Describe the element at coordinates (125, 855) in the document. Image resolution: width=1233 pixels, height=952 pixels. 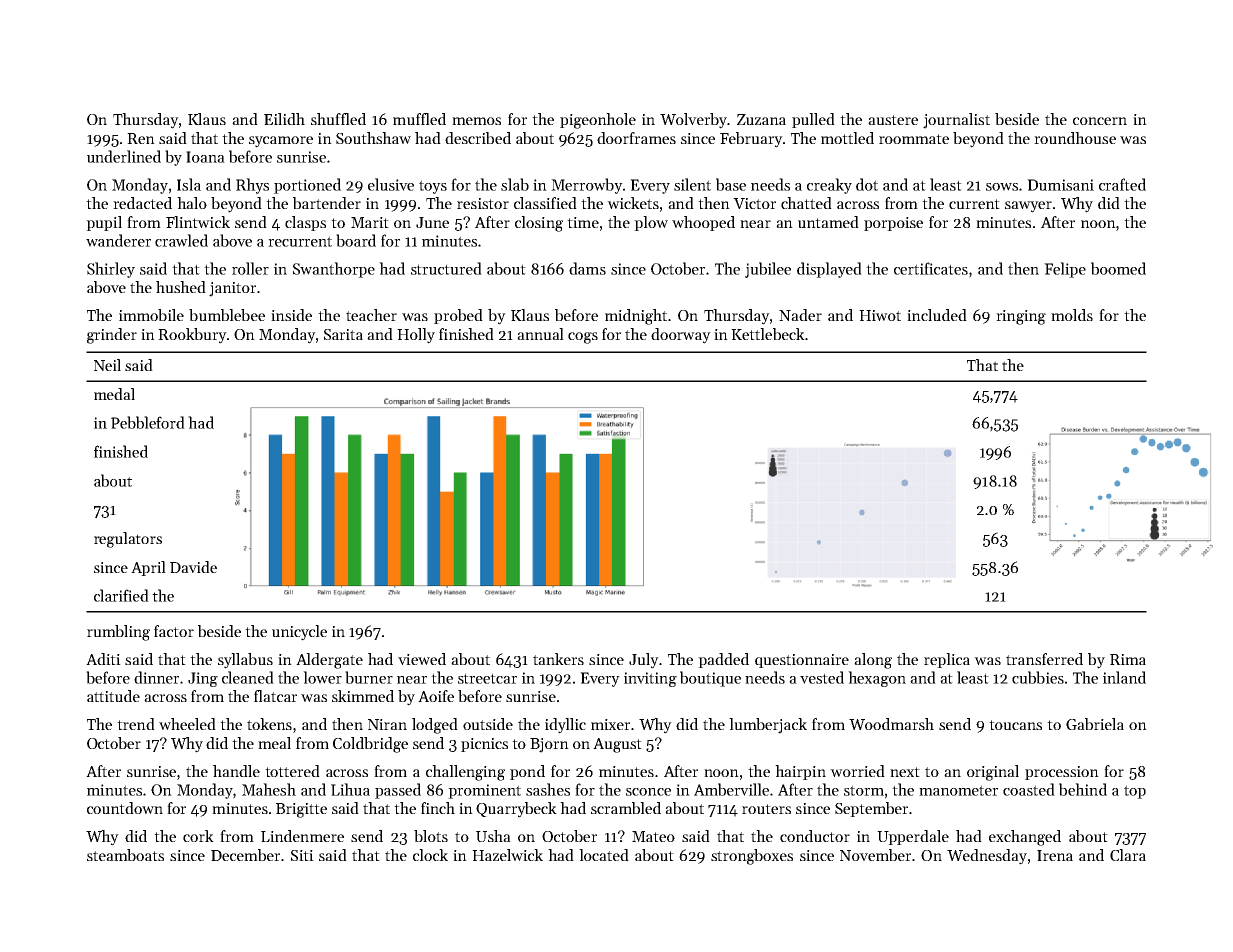
I see `steamboats` at that location.
